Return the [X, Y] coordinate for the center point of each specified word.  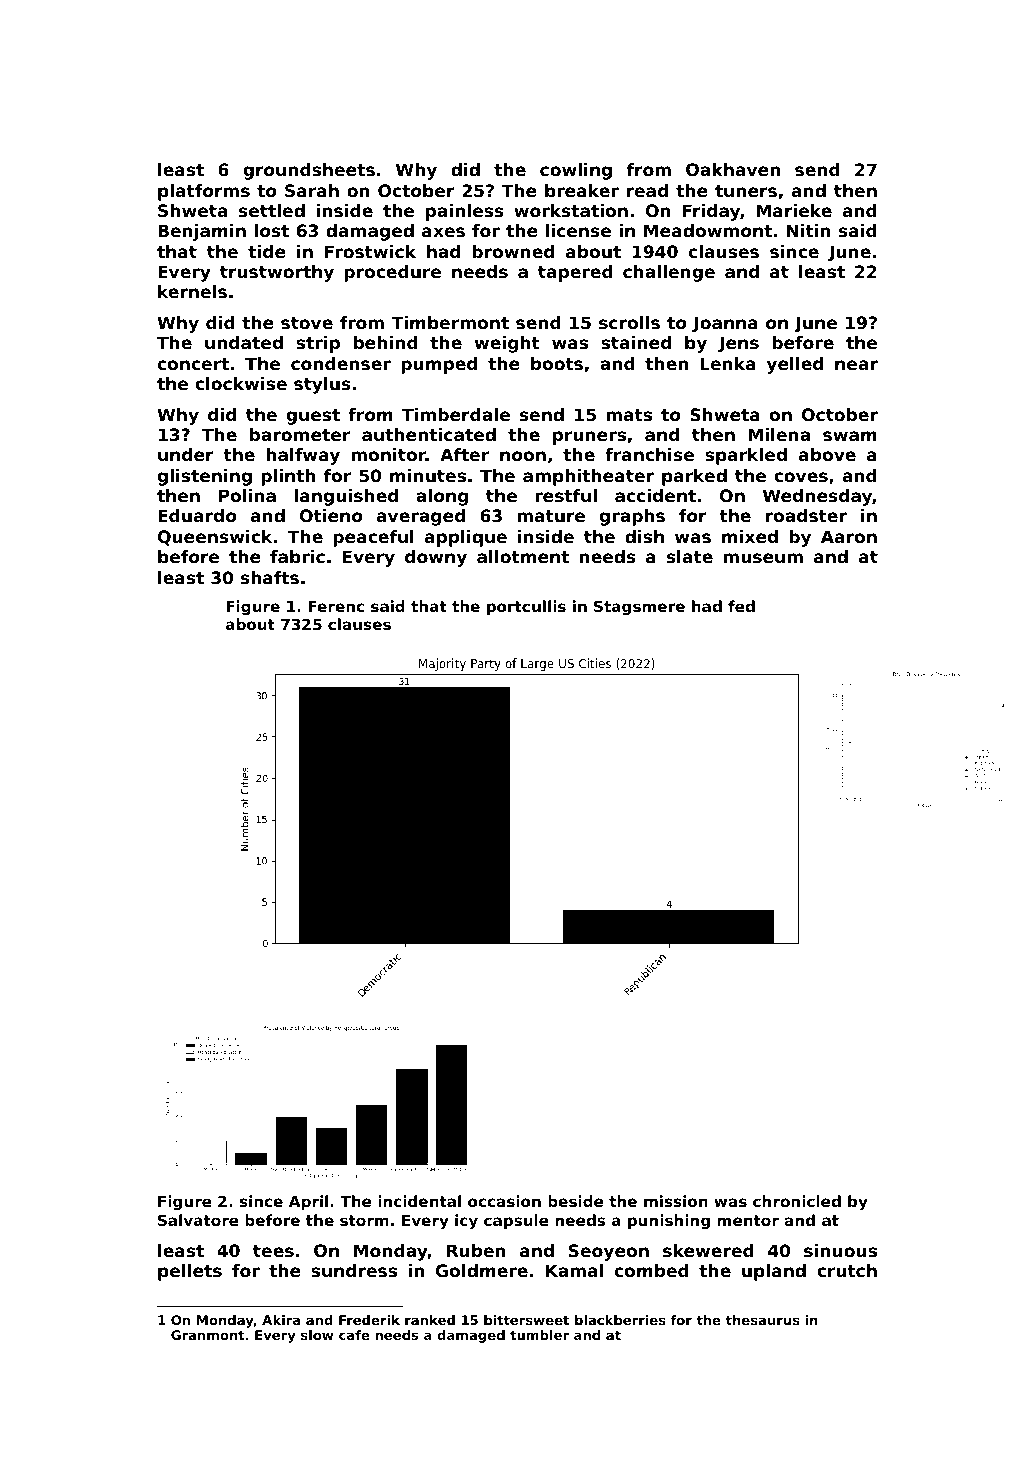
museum [763, 558]
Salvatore [198, 1220]
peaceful [373, 538]
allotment [523, 556]
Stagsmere [639, 608]
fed [741, 606]
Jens [738, 344]
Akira [281, 1320]
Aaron [849, 536]
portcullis [526, 607]
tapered [575, 273]
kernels [192, 291]
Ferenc [336, 606]
